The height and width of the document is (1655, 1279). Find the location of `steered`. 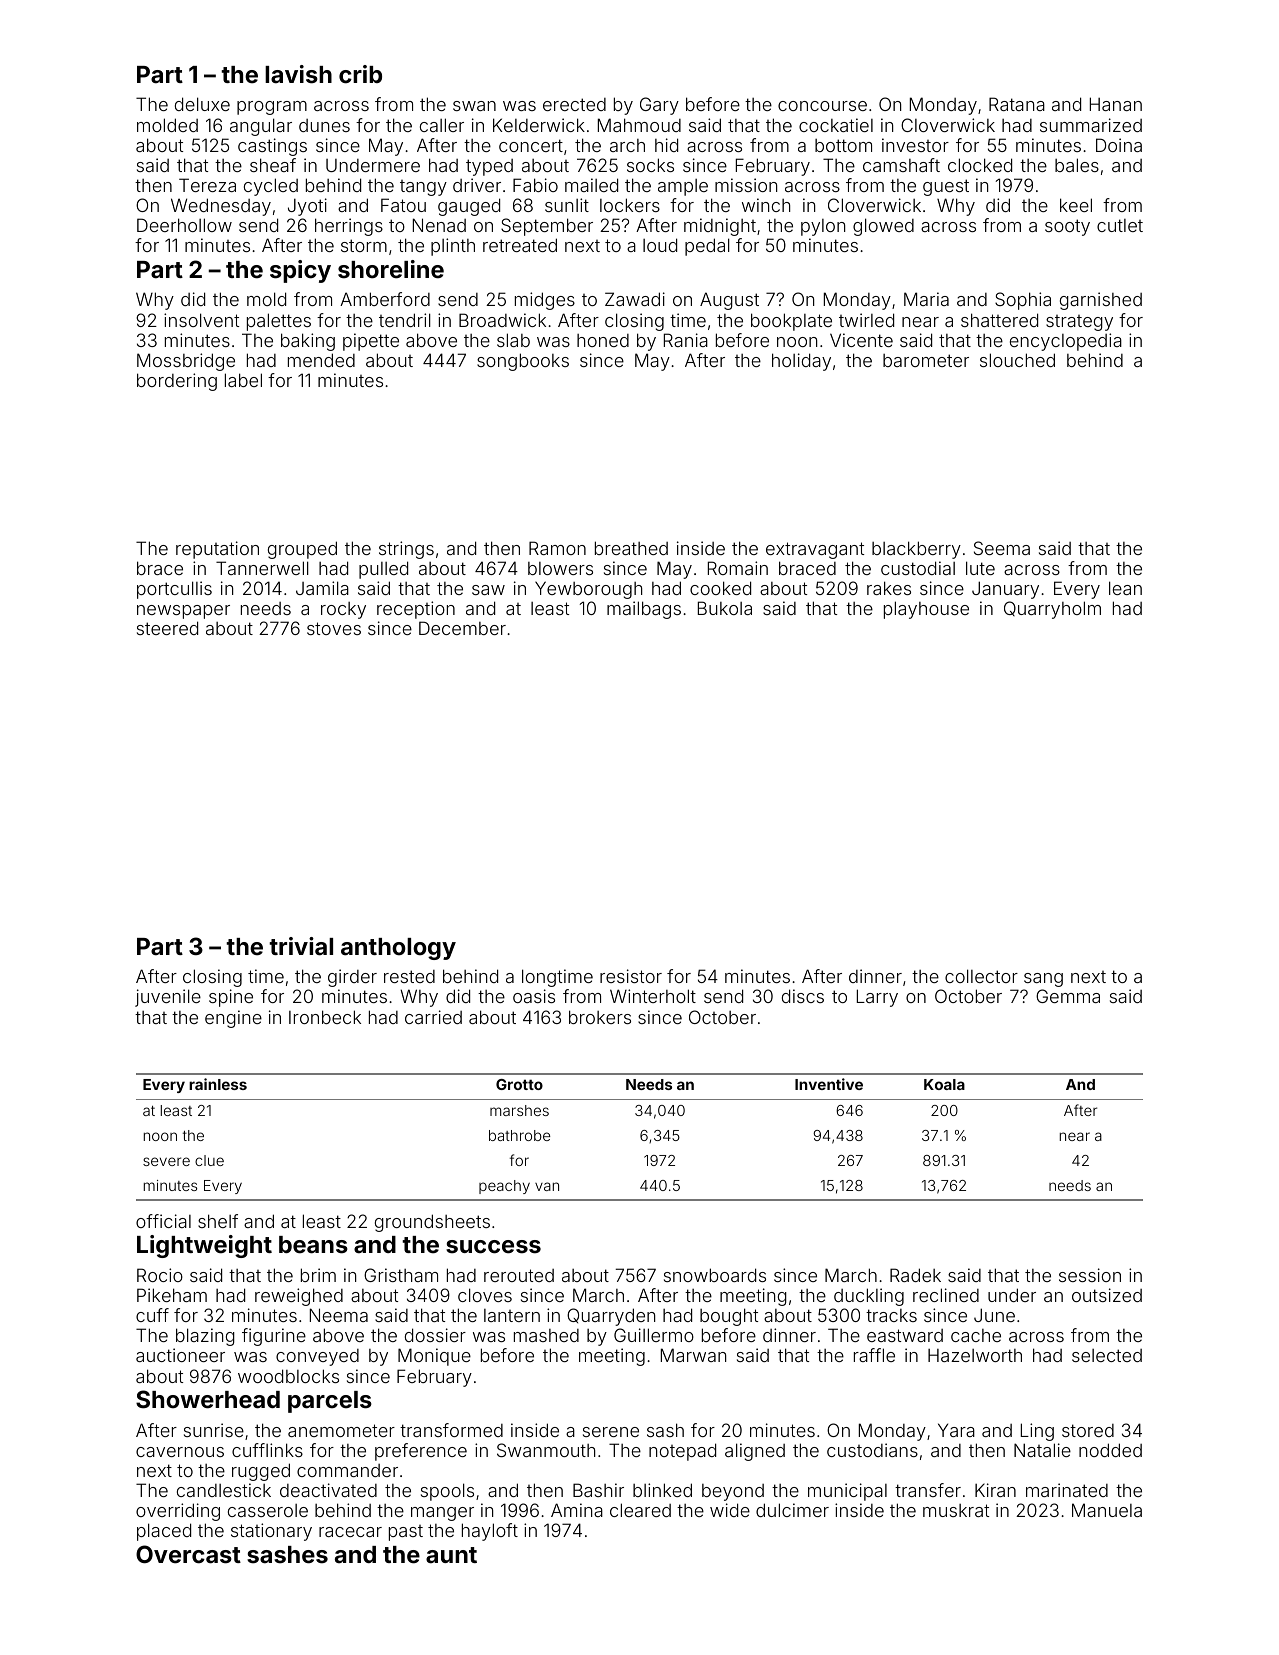

steered is located at coordinates (167, 628).
